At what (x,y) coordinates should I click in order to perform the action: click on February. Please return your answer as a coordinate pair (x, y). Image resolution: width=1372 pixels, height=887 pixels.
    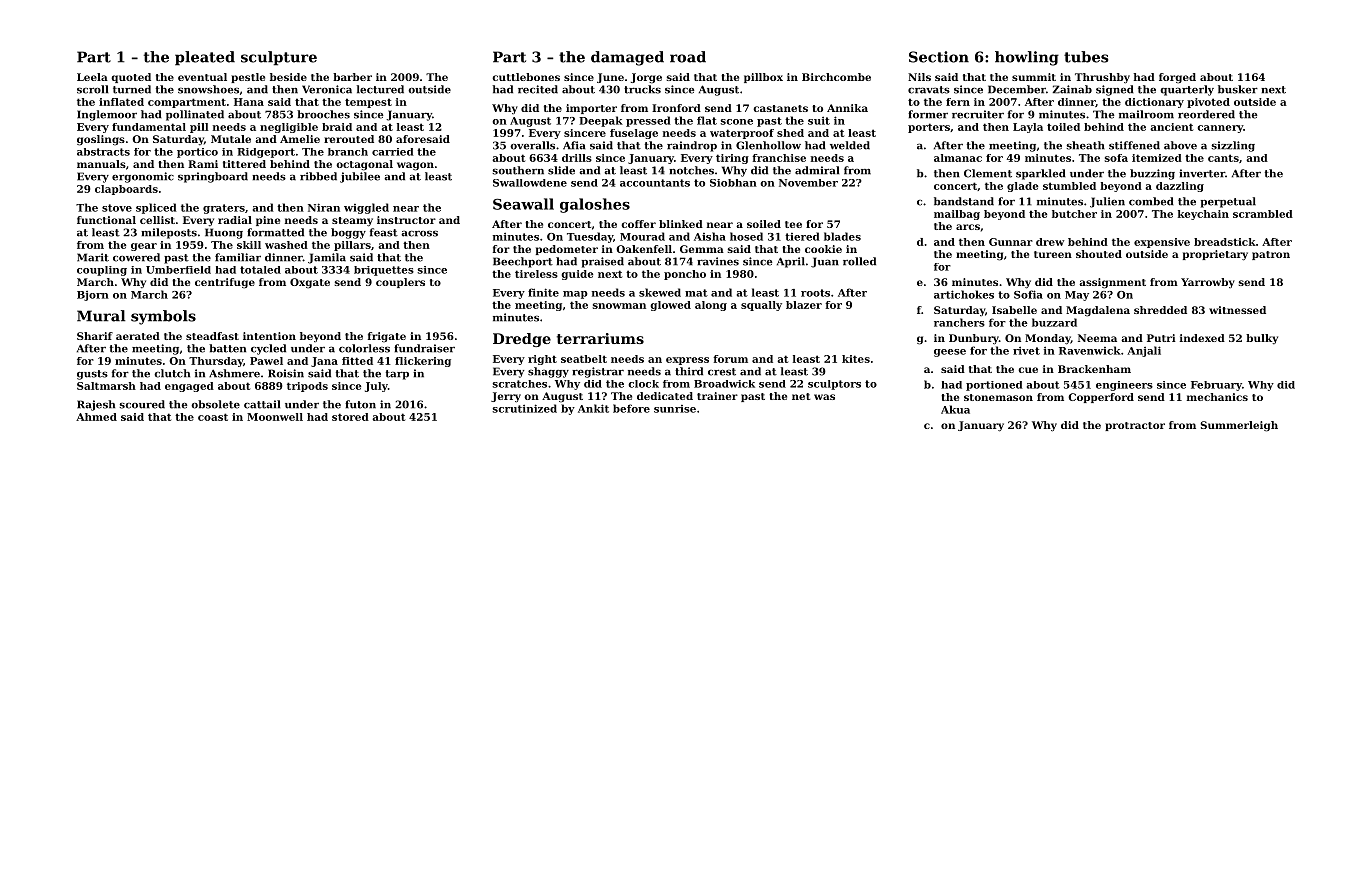
    Looking at the image, I should click on (1216, 386).
